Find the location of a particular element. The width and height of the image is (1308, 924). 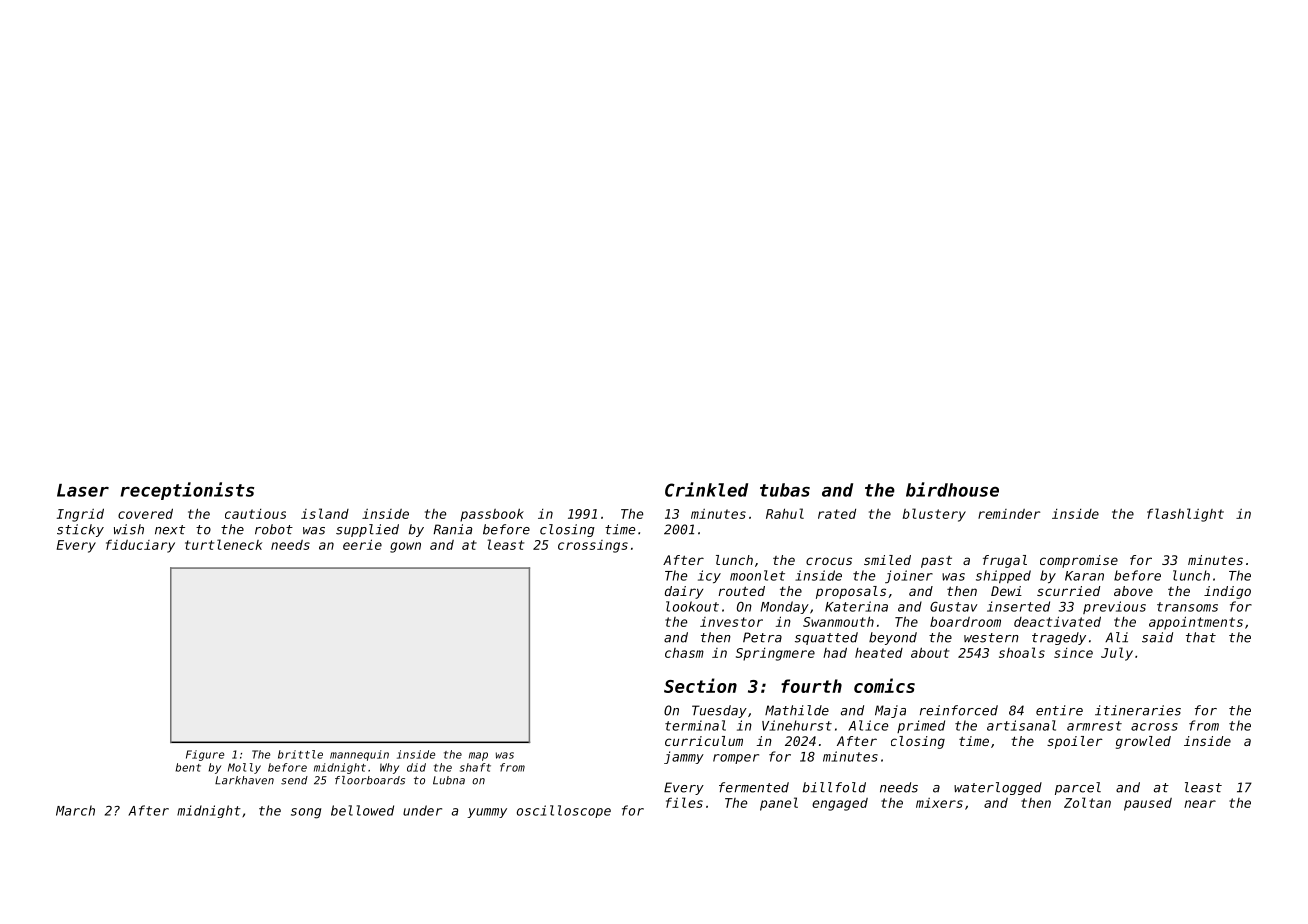

robot is located at coordinates (274, 529).
